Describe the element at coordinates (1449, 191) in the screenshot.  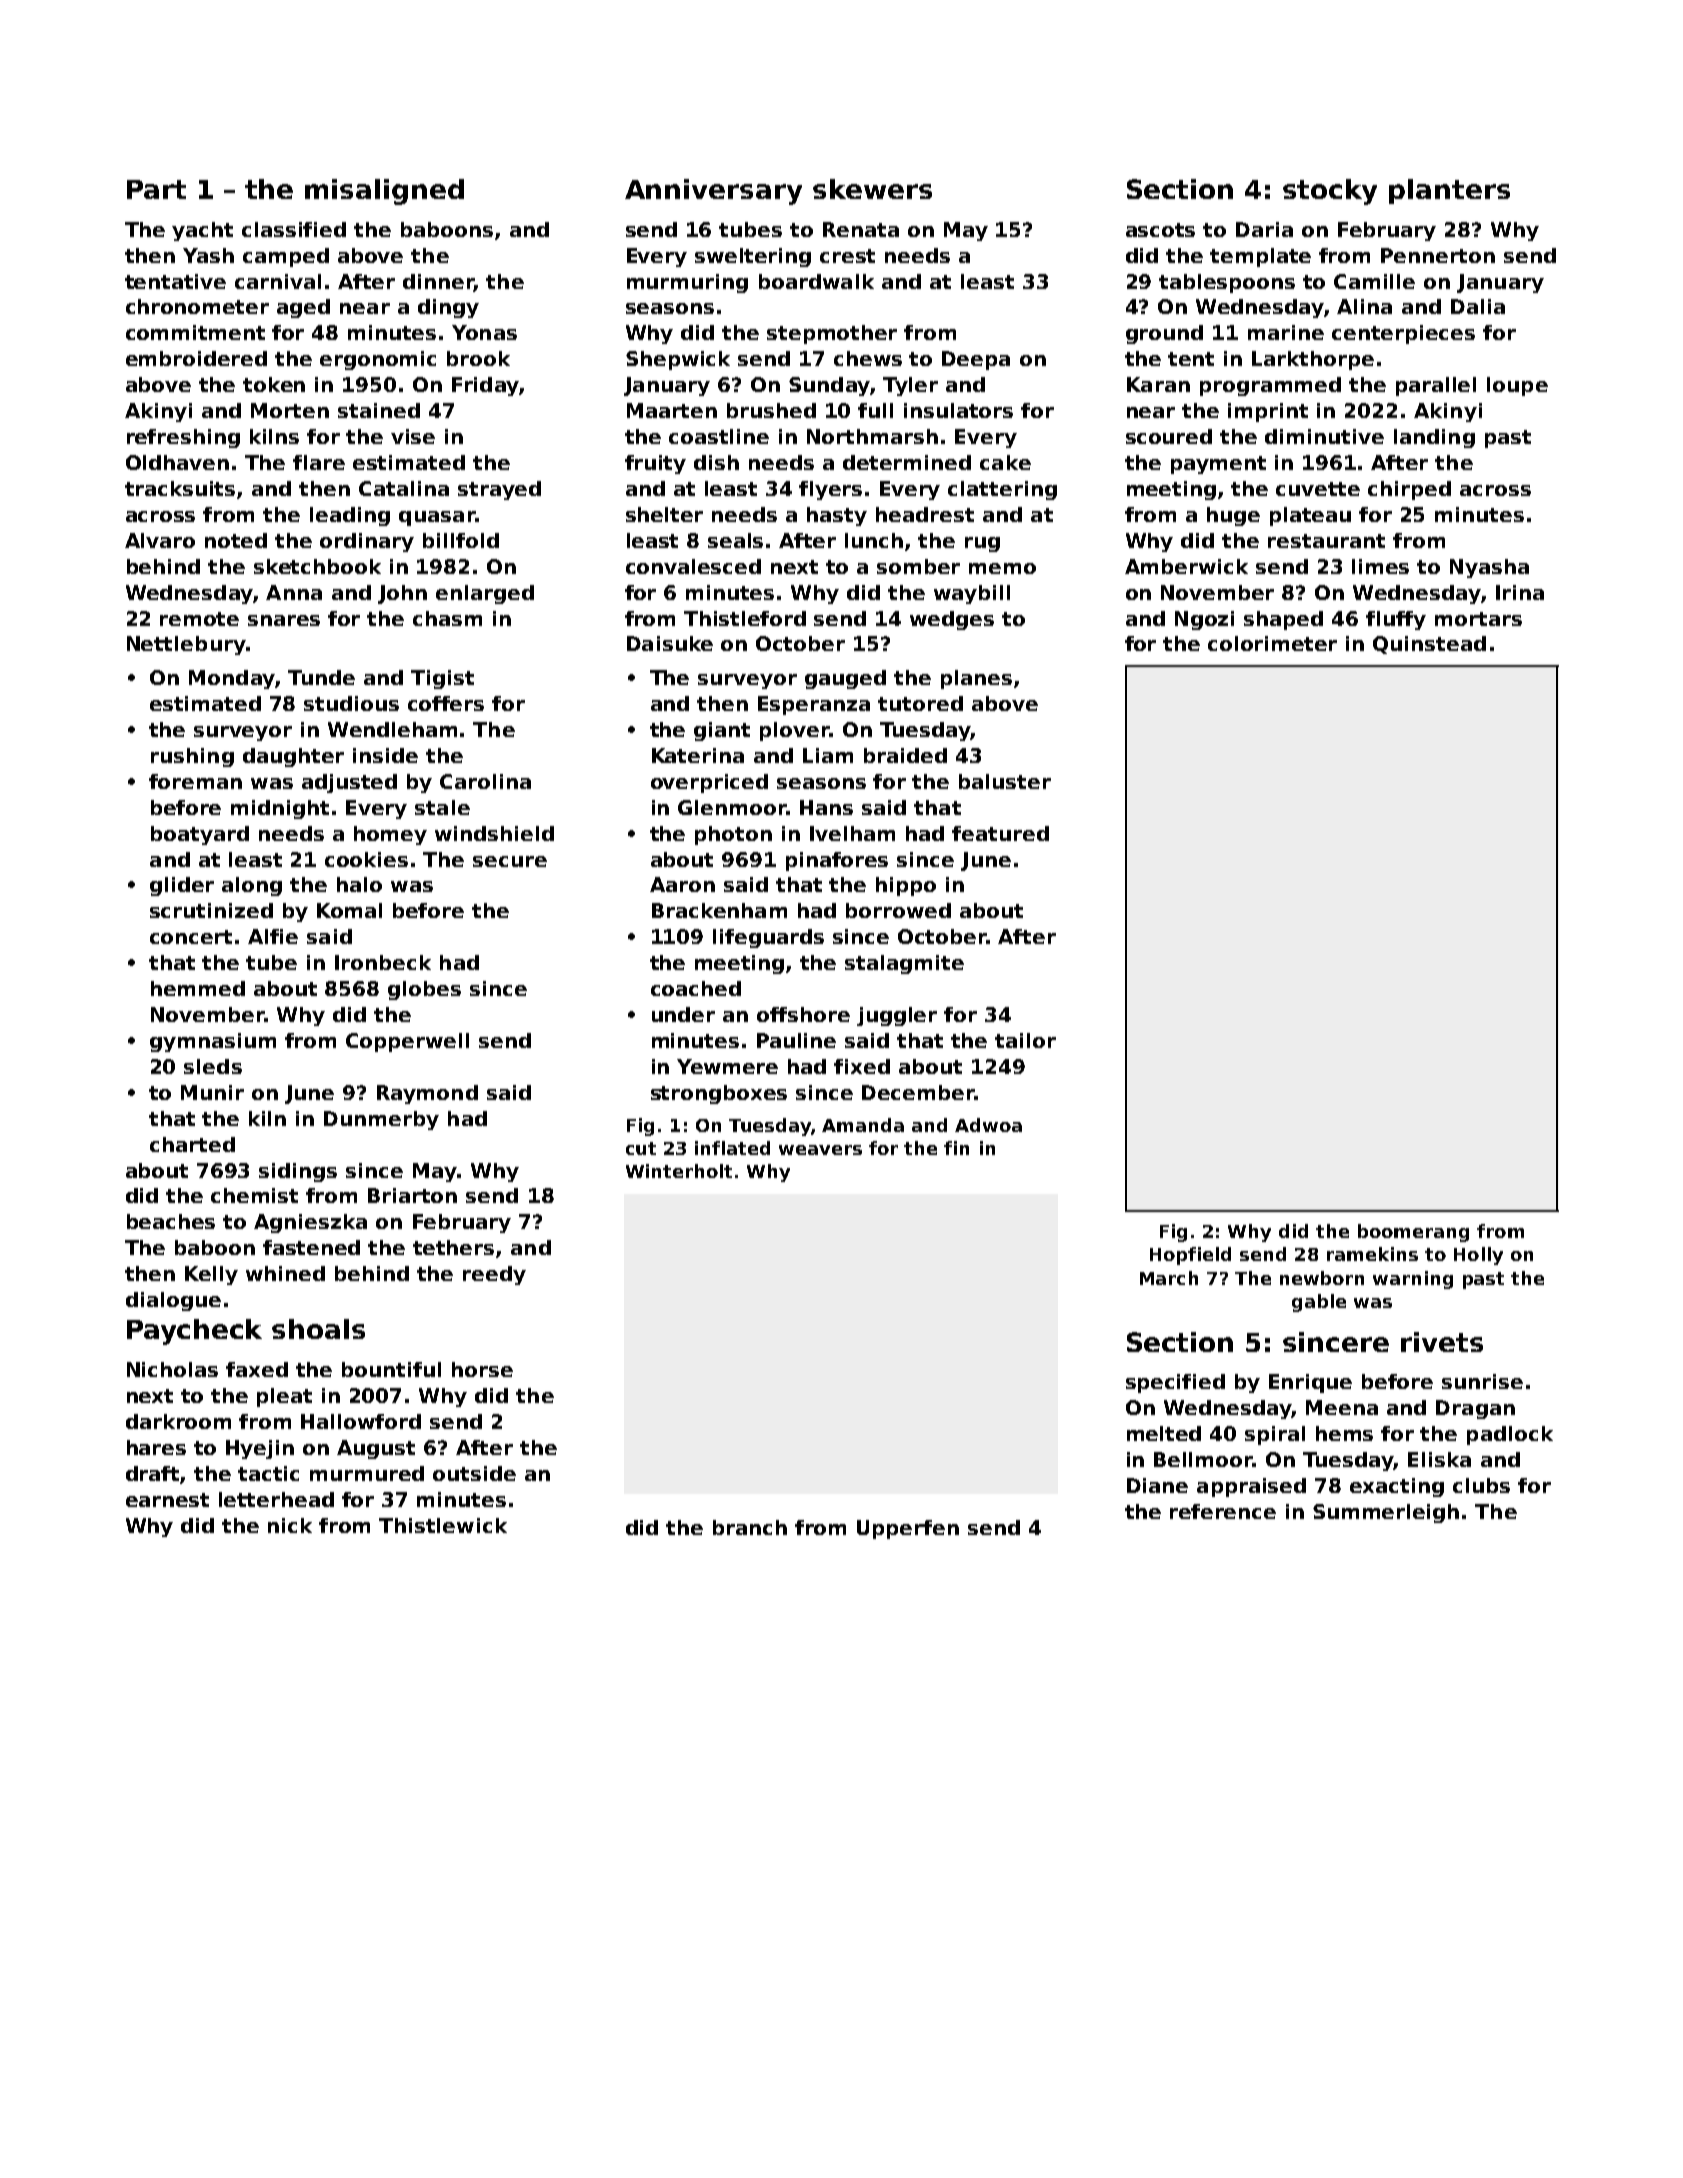
I see `planters` at that location.
